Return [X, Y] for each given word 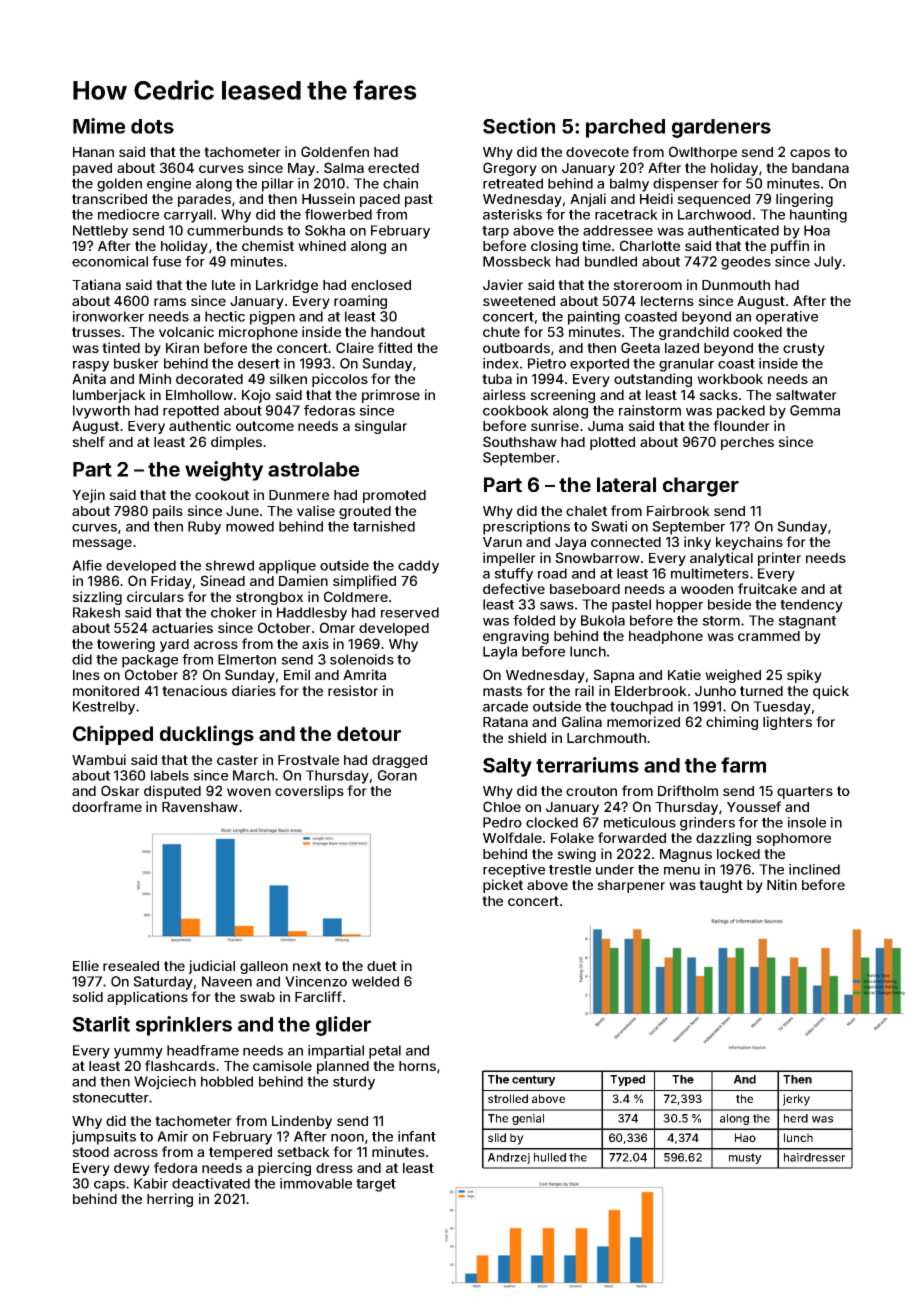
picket [503, 886]
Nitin [782, 884]
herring [170, 1200]
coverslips [309, 792]
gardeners [721, 128]
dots [152, 126]
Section [519, 126]
